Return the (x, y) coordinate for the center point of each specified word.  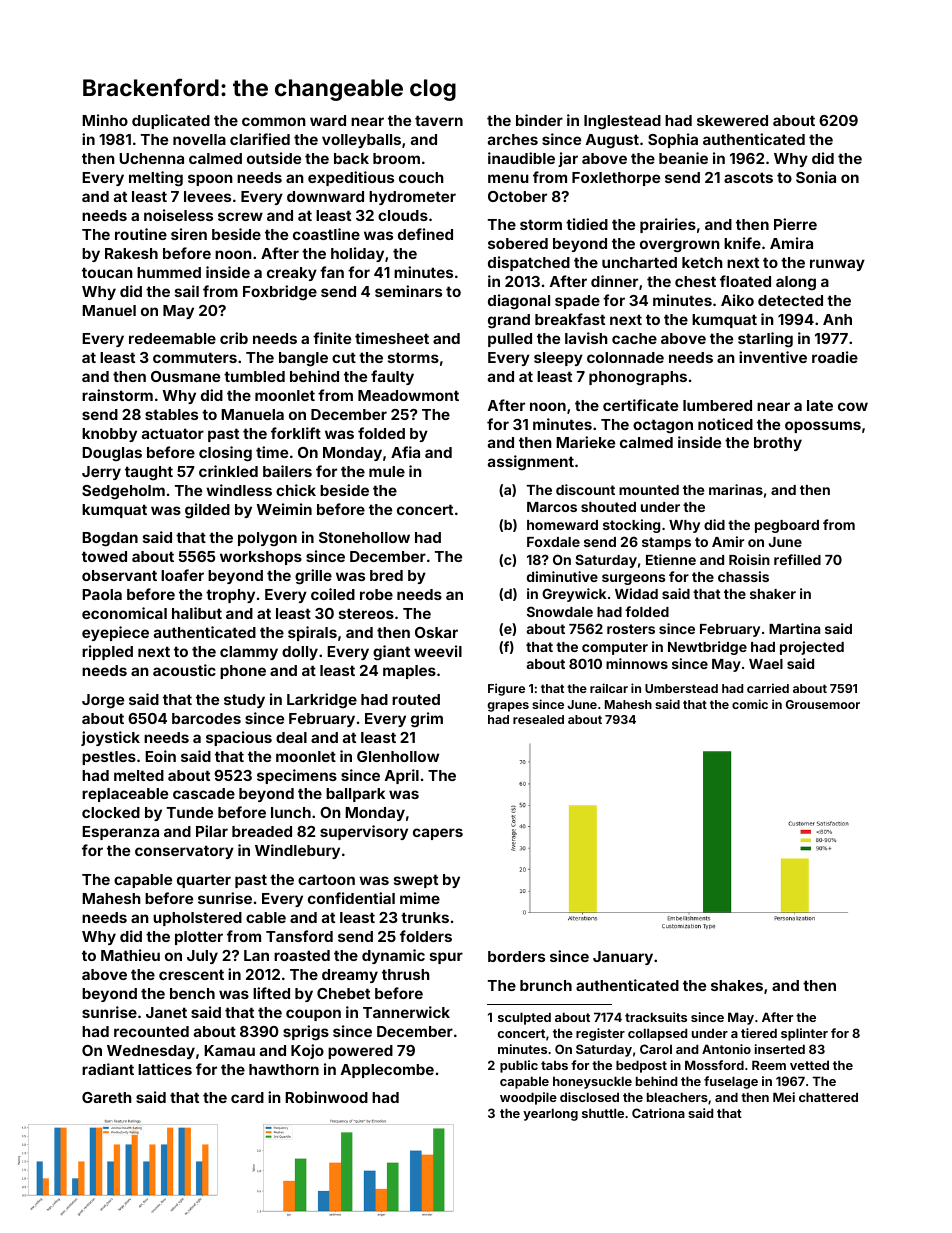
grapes (508, 707)
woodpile (528, 1098)
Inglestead (622, 122)
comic (750, 704)
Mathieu (130, 955)
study (244, 701)
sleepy (558, 359)
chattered (828, 1097)
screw (240, 216)
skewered (732, 120)
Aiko (737, 300)
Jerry (101, 473)
